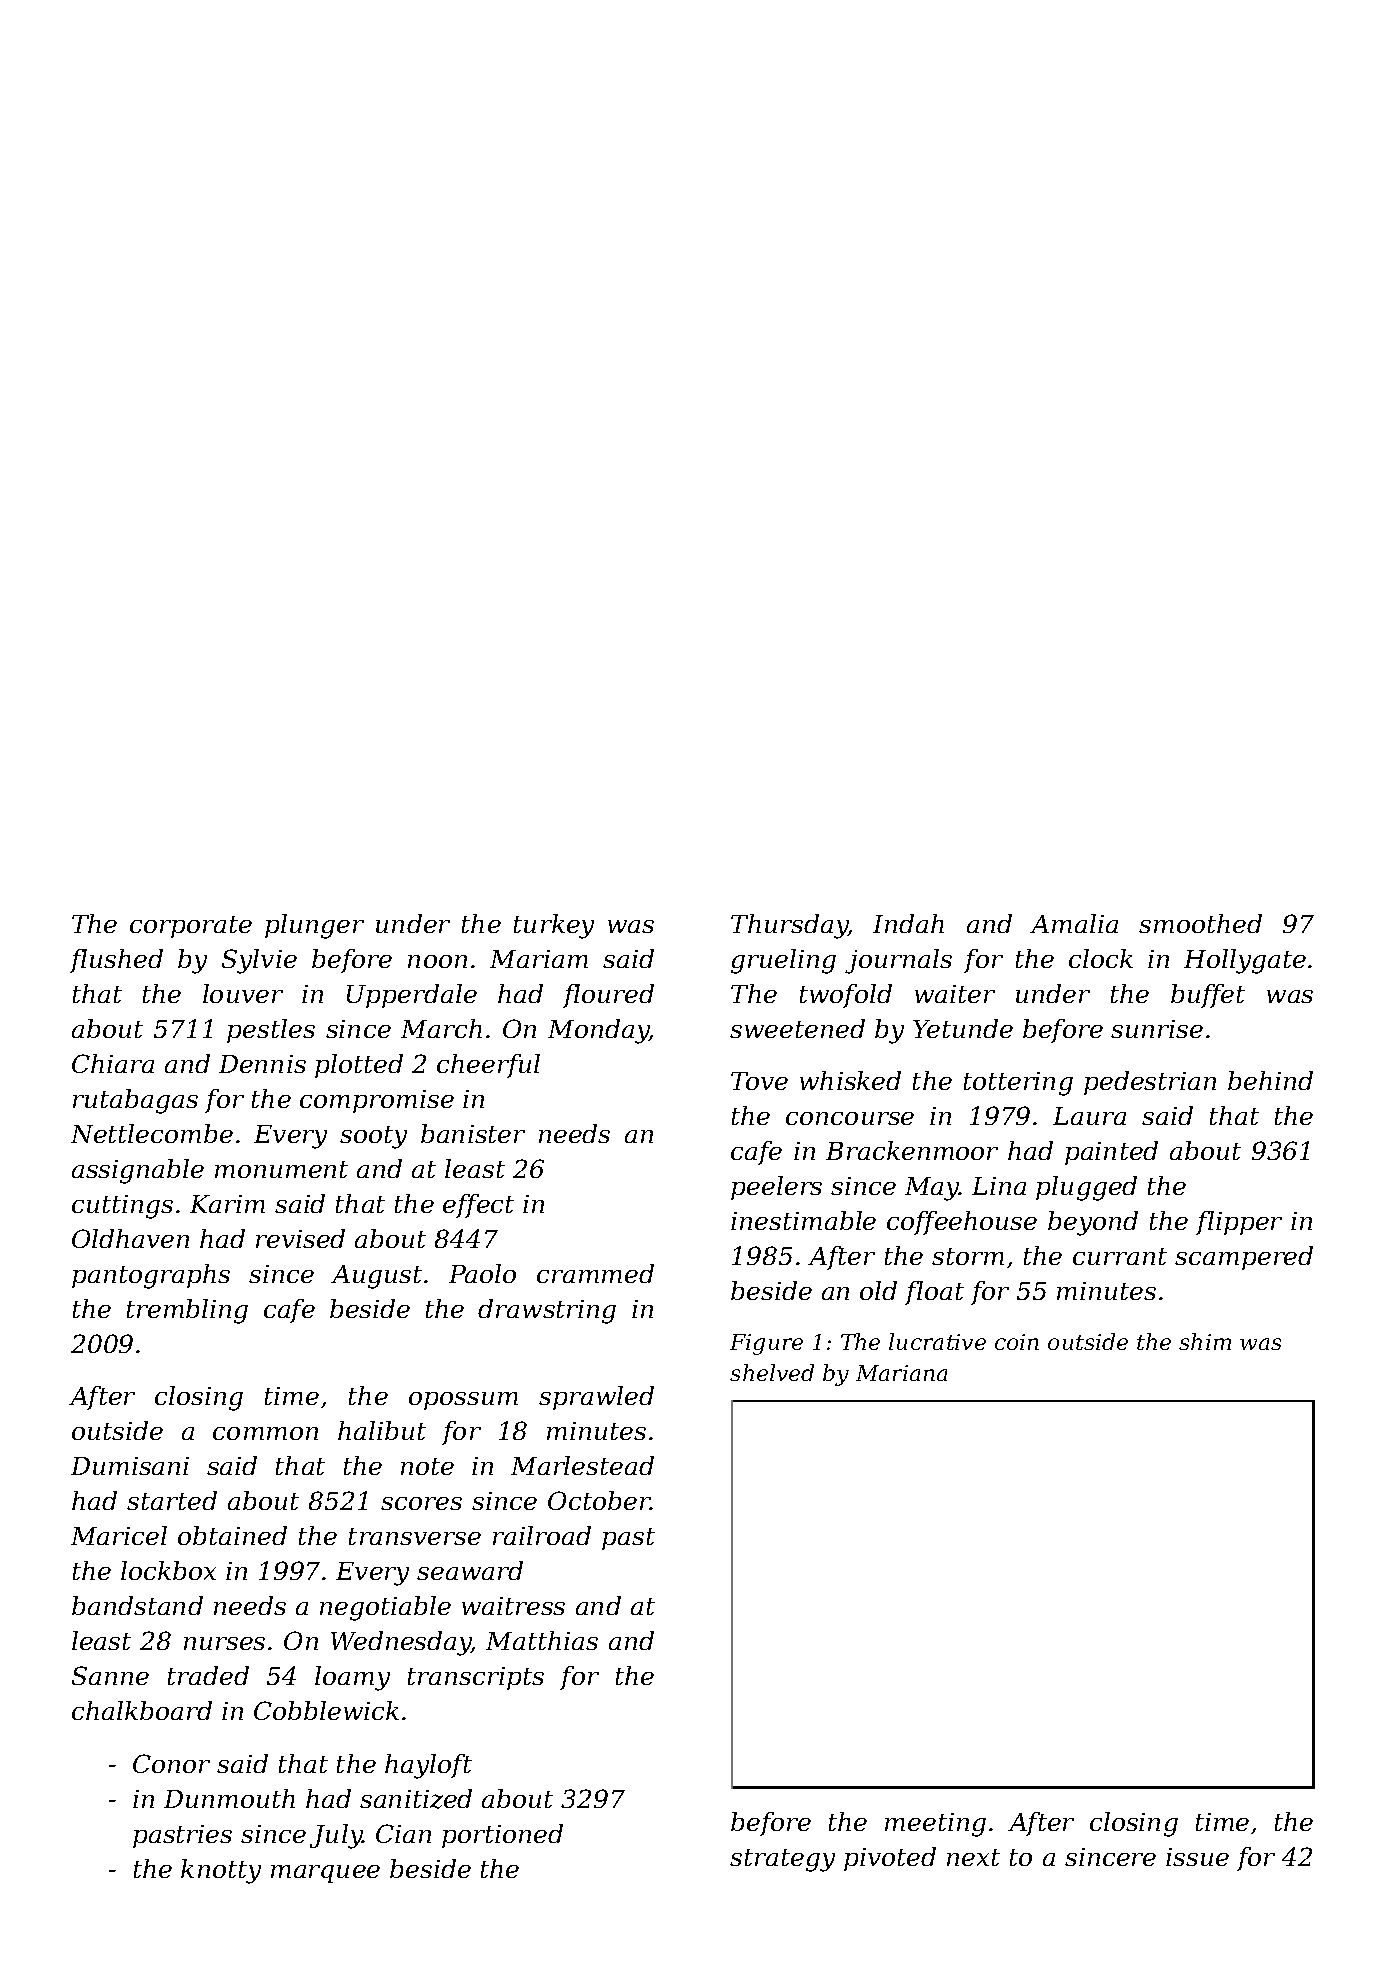 The width and height of the screenshot is (1386, 1969). What do you see at coordinates (385, 1608) in the screenshot?
I see `negotiable` at bounding box center [385, 1608].
